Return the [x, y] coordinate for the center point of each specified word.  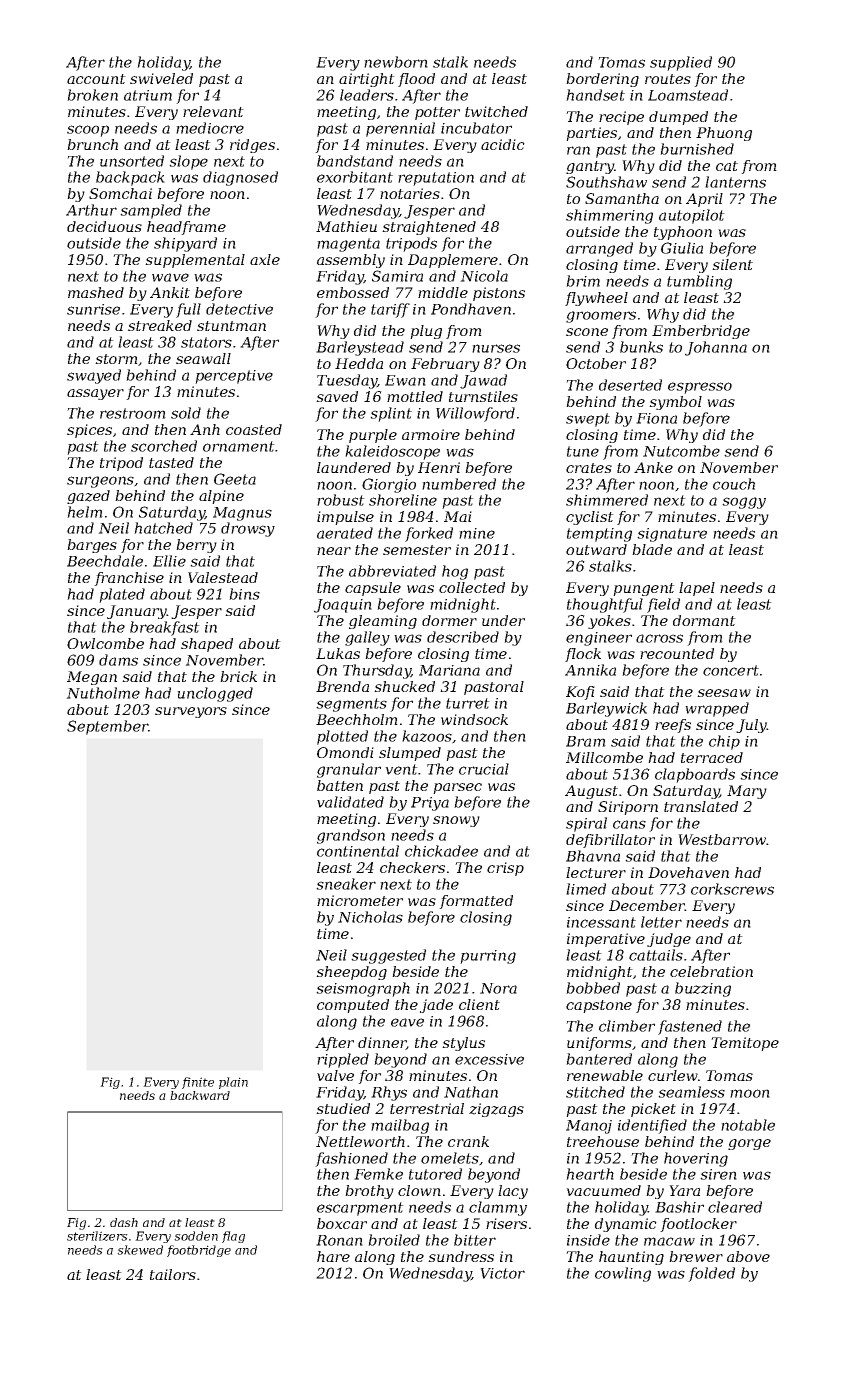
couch [734, 484]
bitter [475, 1240]
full [188, 310]
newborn [396, 62]
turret [468, 703]
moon [750, 1093]
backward [200, 1095]
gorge [749, 1144]
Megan [92, 678]
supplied [681, 63]
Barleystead [360, 348]
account [96, 79]
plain [233, 1083]
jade [436, 1006]
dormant [704, 620]
